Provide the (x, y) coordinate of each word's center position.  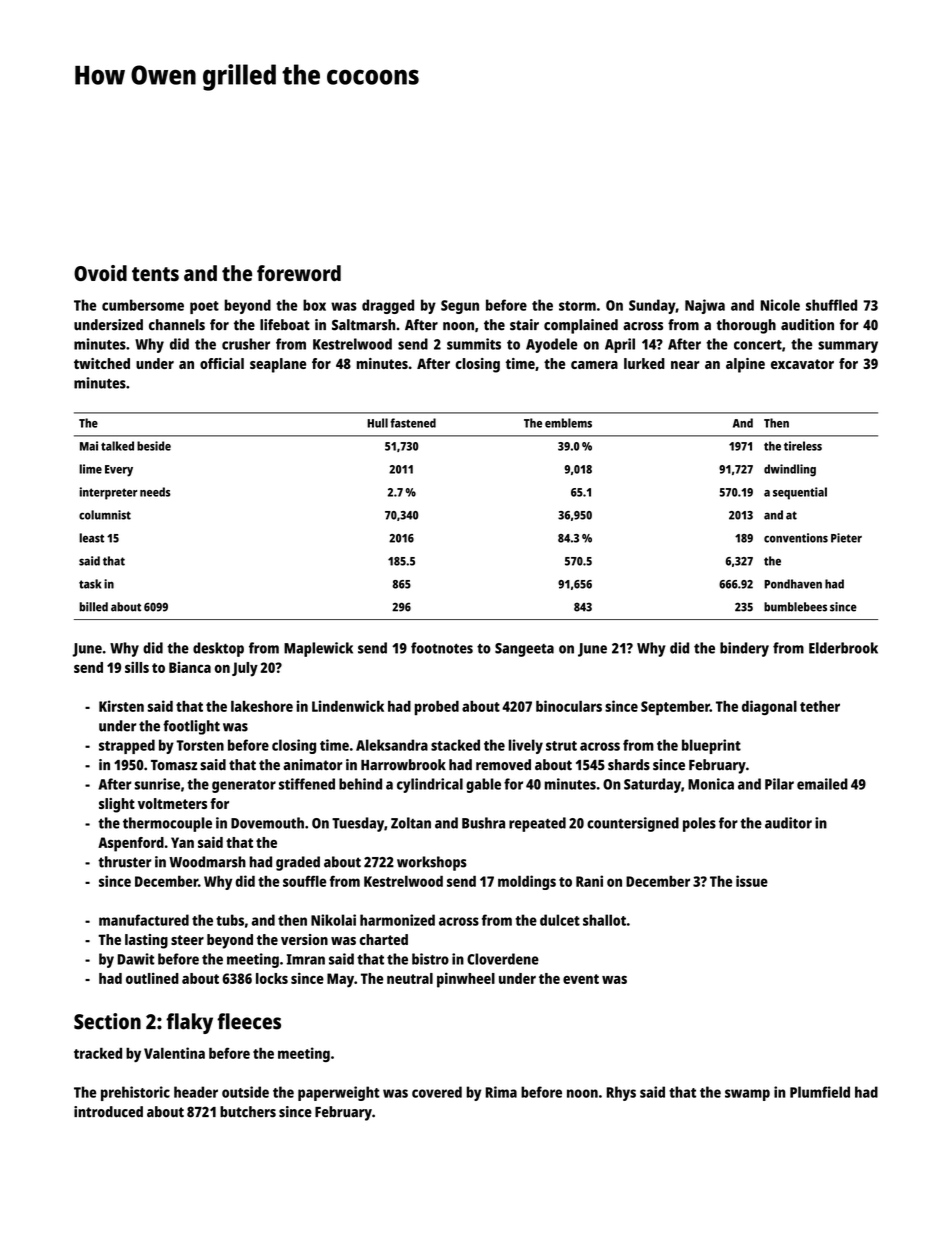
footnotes (442, 648)
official (222, 363)
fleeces (249, 1021)
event (581, 979)
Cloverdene (503, 959)
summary (848, 347)
